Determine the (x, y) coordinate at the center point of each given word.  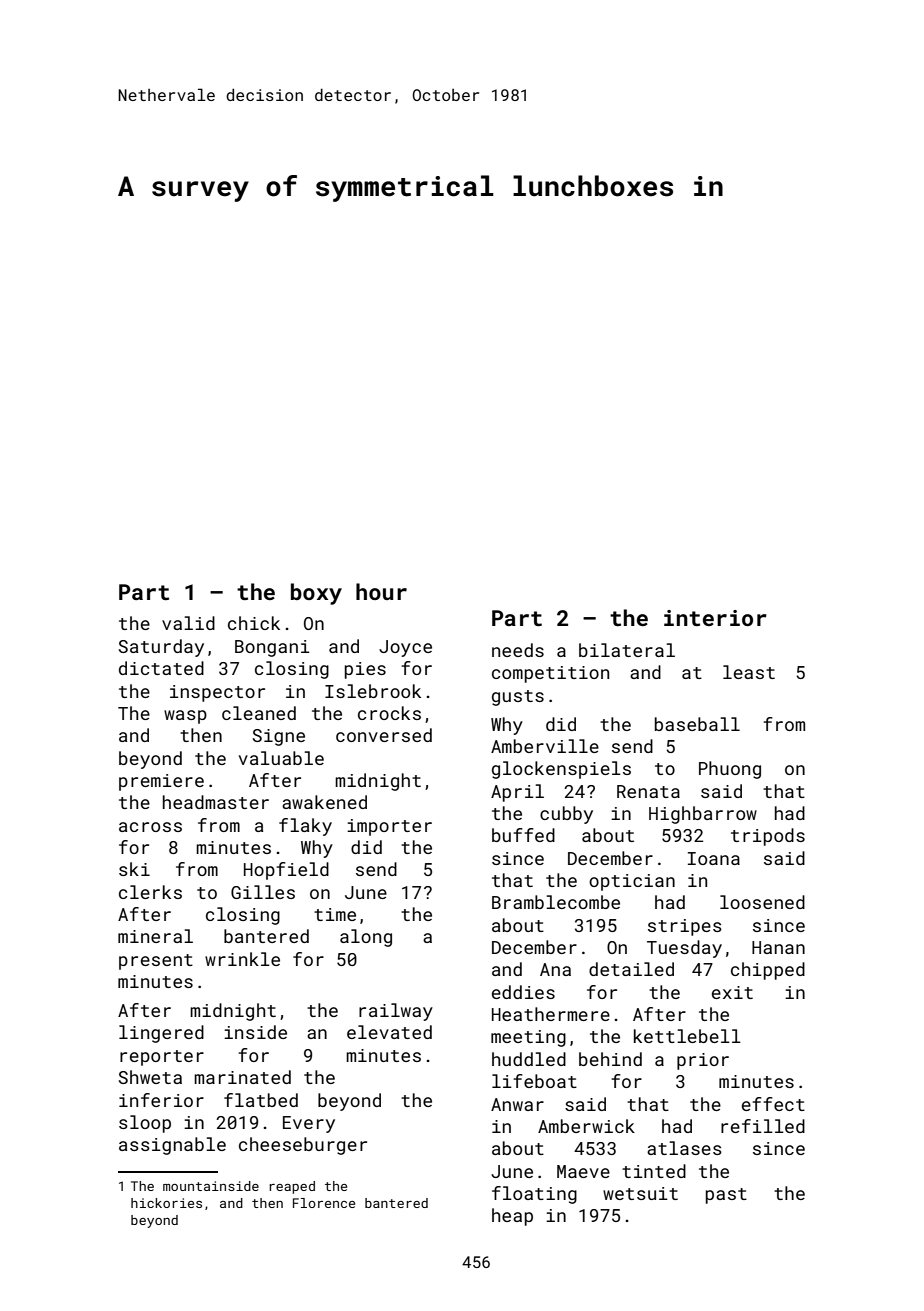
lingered (161, 1034)
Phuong (730, 770)
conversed (384, 735)
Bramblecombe (556, 902)
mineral (155, 936)
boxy (316, 594)
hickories (166, 1203)
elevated (389, 1032)
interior (715, 618)
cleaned (259, 713)
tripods (768, 837)
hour (381, 591)
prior (703, 1061)
